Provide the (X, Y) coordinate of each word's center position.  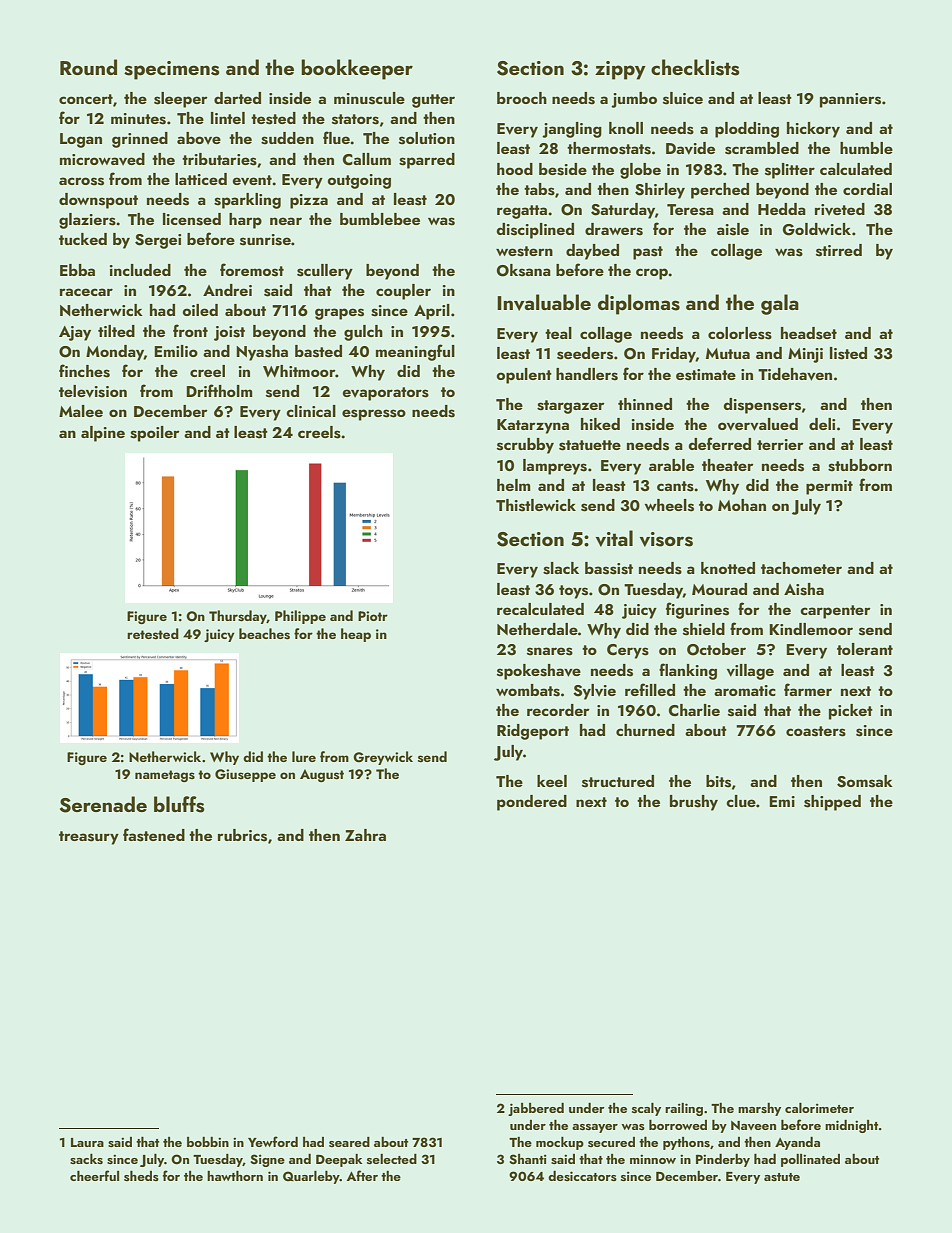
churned (645, 730)
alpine (103, 434)
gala (780, 304)
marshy (759, 1109)
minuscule (369, 98)
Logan (81, 140)
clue (741, 801)
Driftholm (219, 390)
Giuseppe (245, 775)
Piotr (373, 616)
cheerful (94, 1175)
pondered (532, 803)
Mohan (742, 505)
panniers (850, 100)
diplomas (639, 304)
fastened (154, 835)
